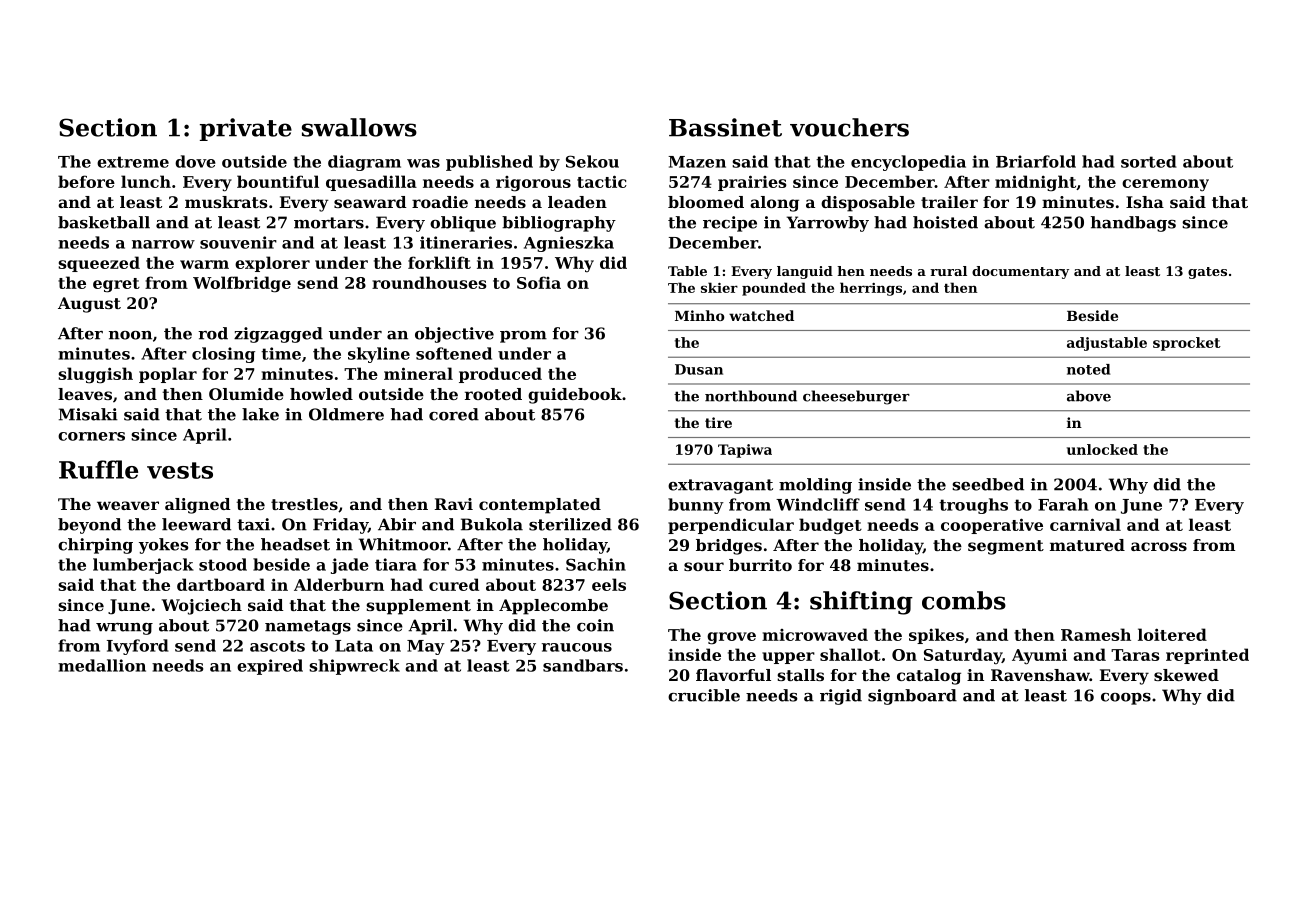 The height and width of the screenshot is (924, 1308). Describe the element at coordinates (454, 335) in the screenshot. I see `objective` at that location.
